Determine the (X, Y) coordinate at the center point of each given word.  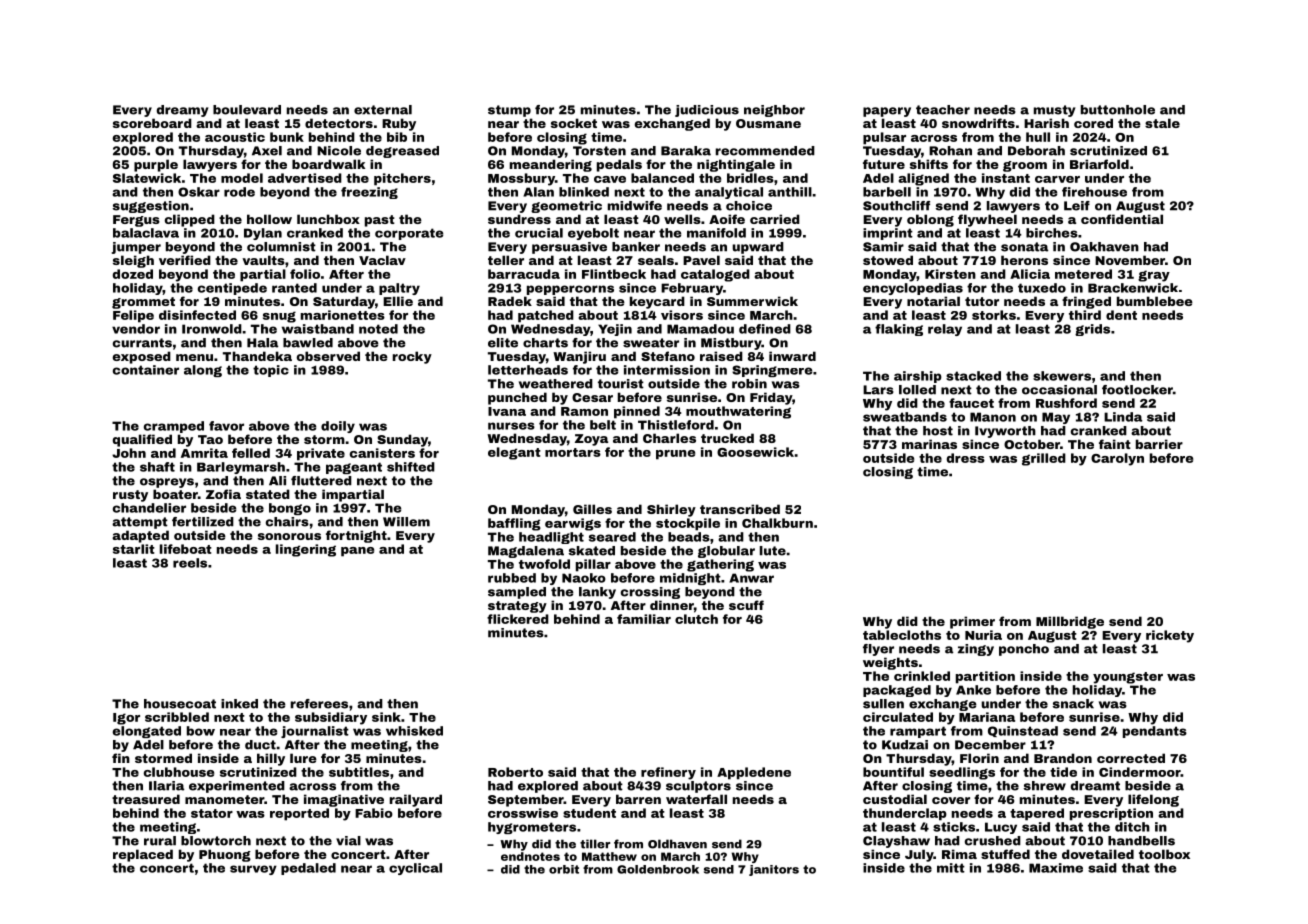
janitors (774, 870)
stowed (888, 260)
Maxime (1056, 868)
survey (253, 870)
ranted (294, 288)
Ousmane (768, 123)
